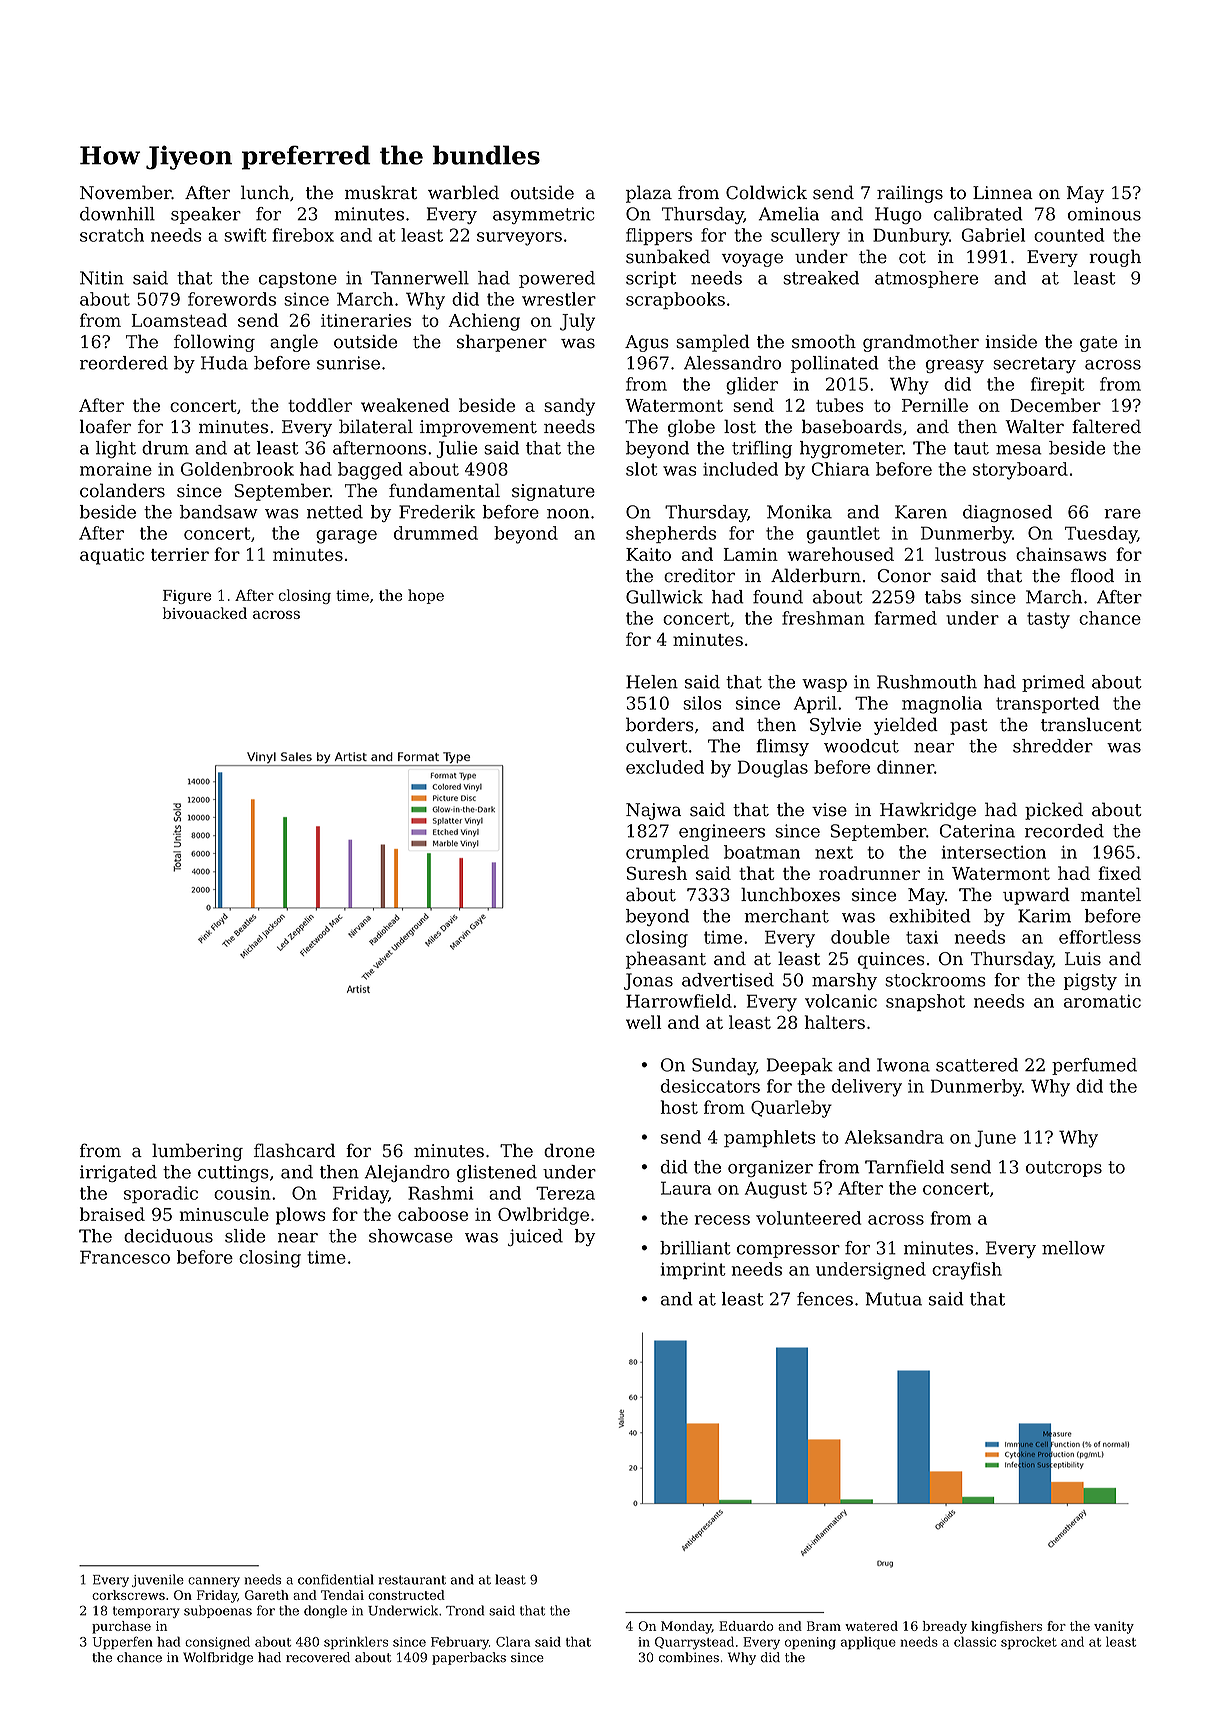  I want to click on sandy, so click(569, 407).
